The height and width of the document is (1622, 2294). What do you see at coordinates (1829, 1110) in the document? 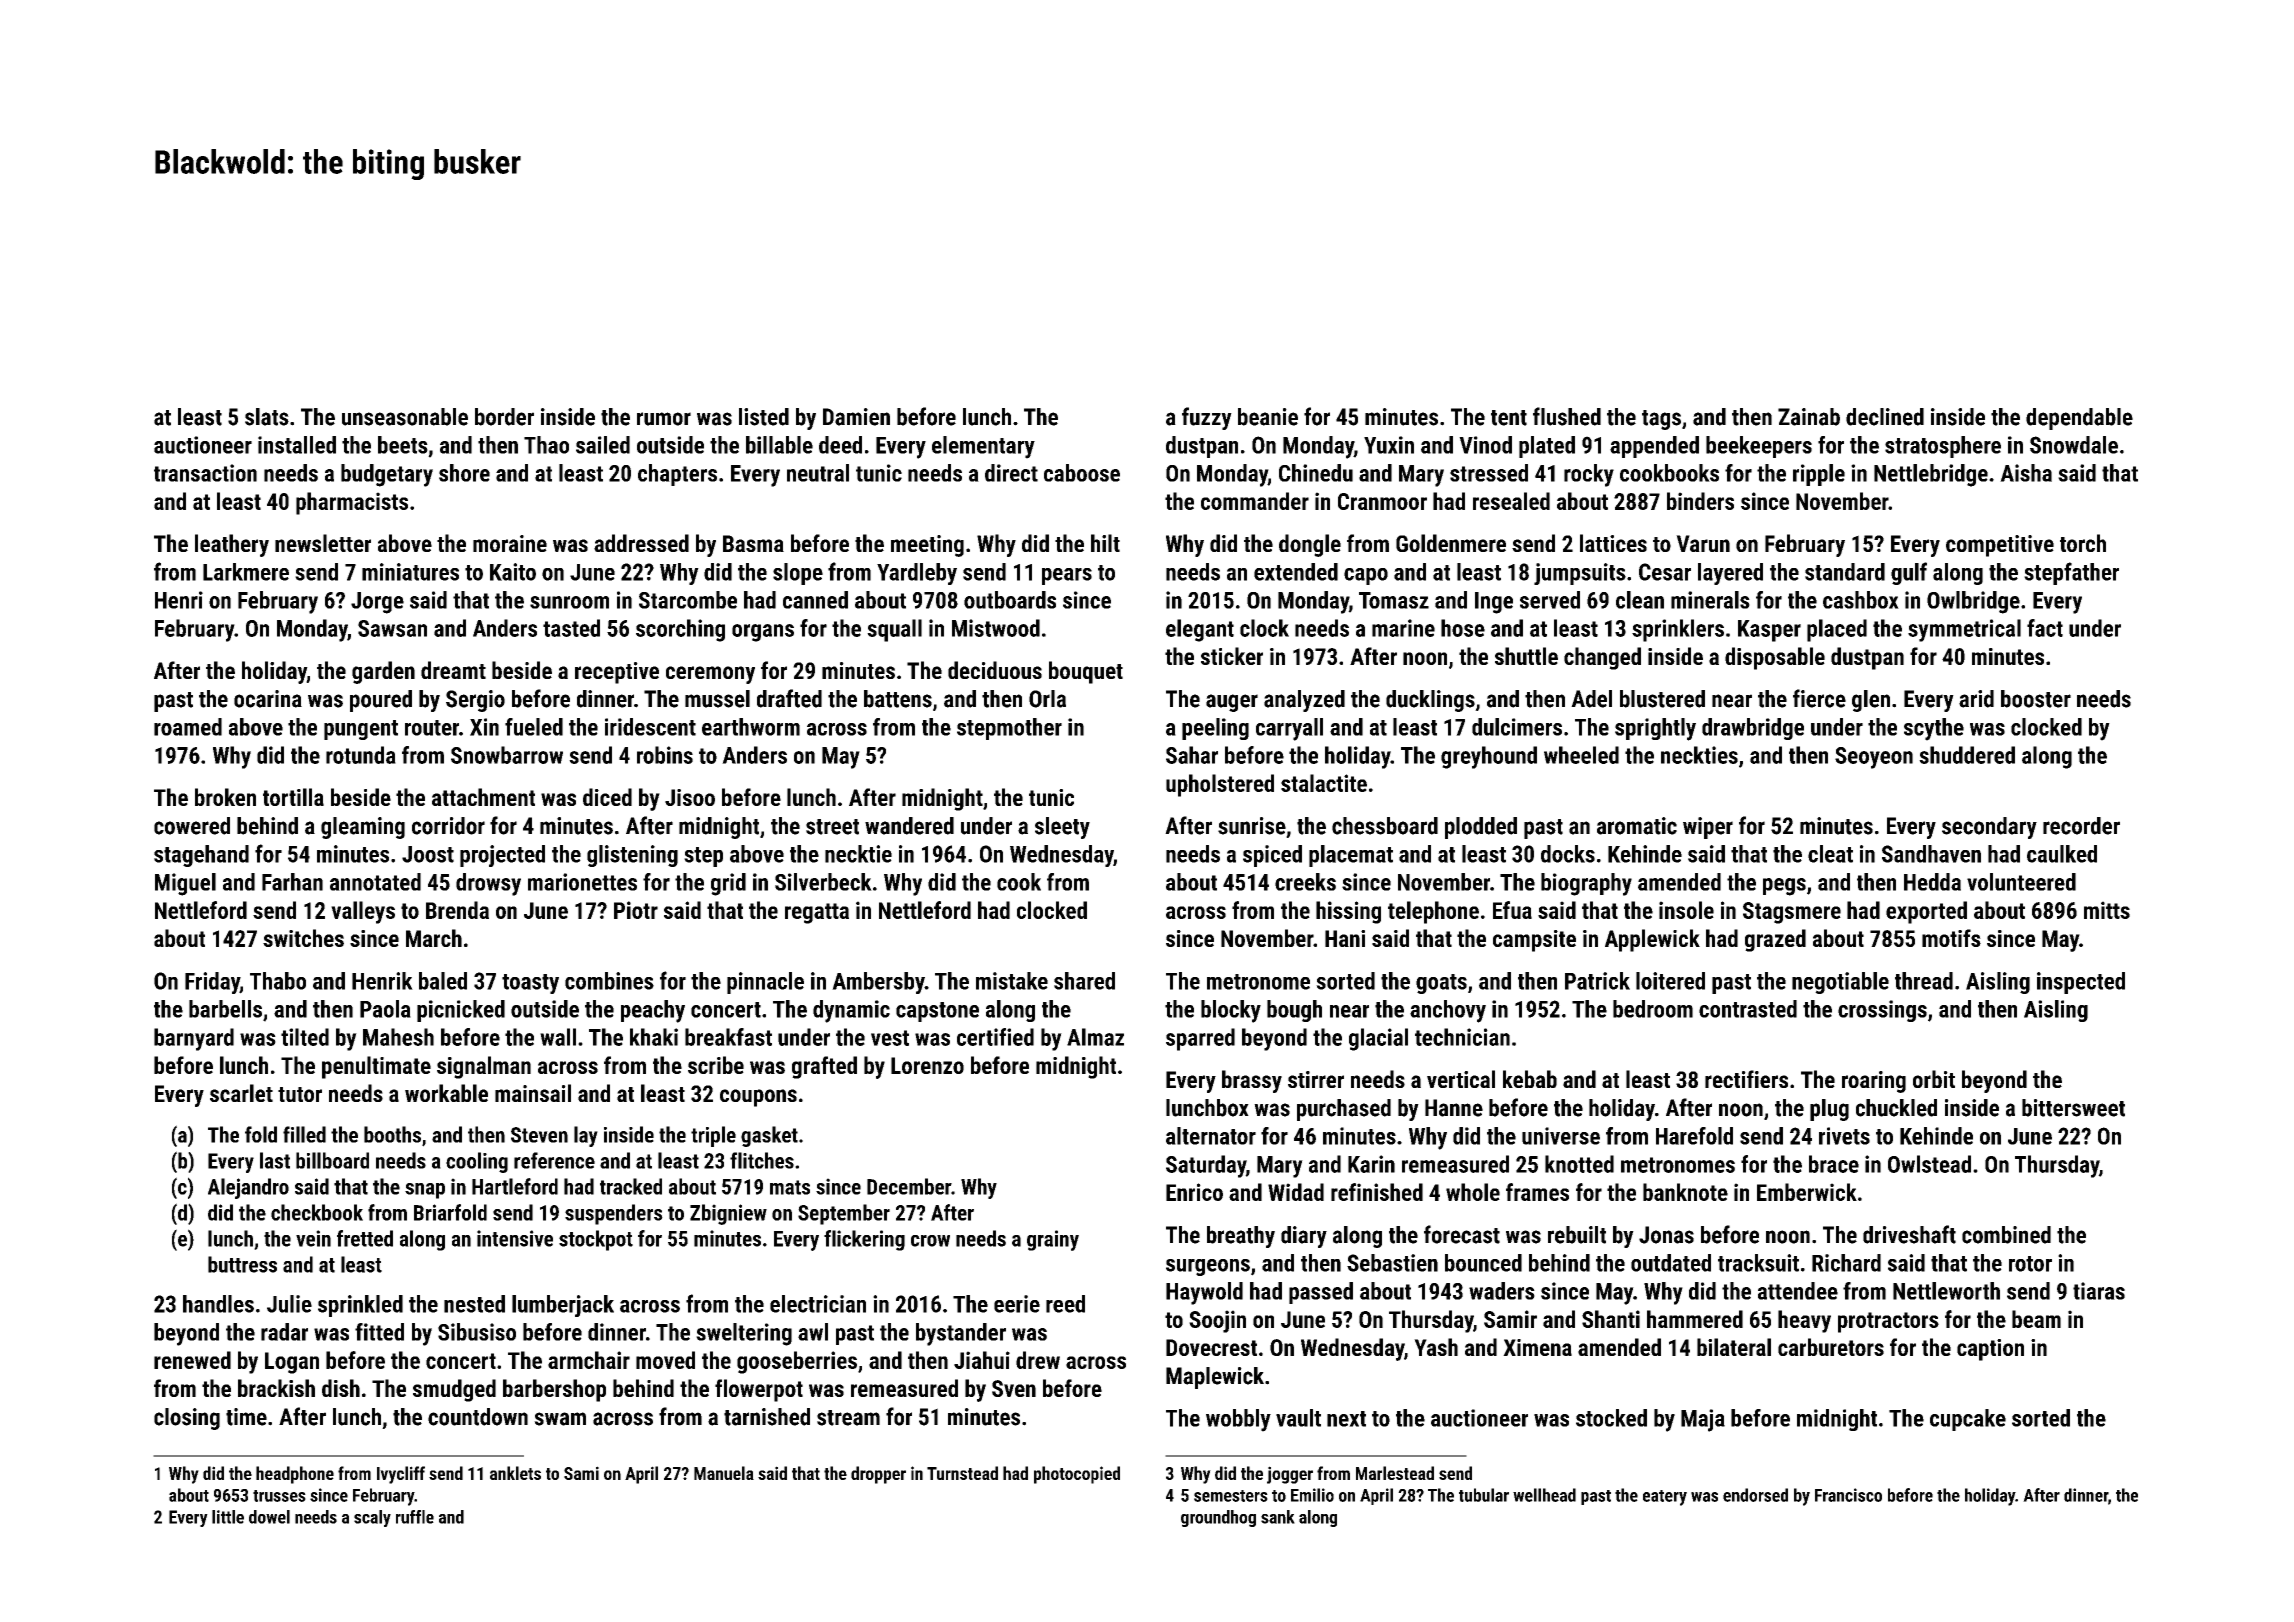
I see `plug` at bounding box center [1829, 1110].
